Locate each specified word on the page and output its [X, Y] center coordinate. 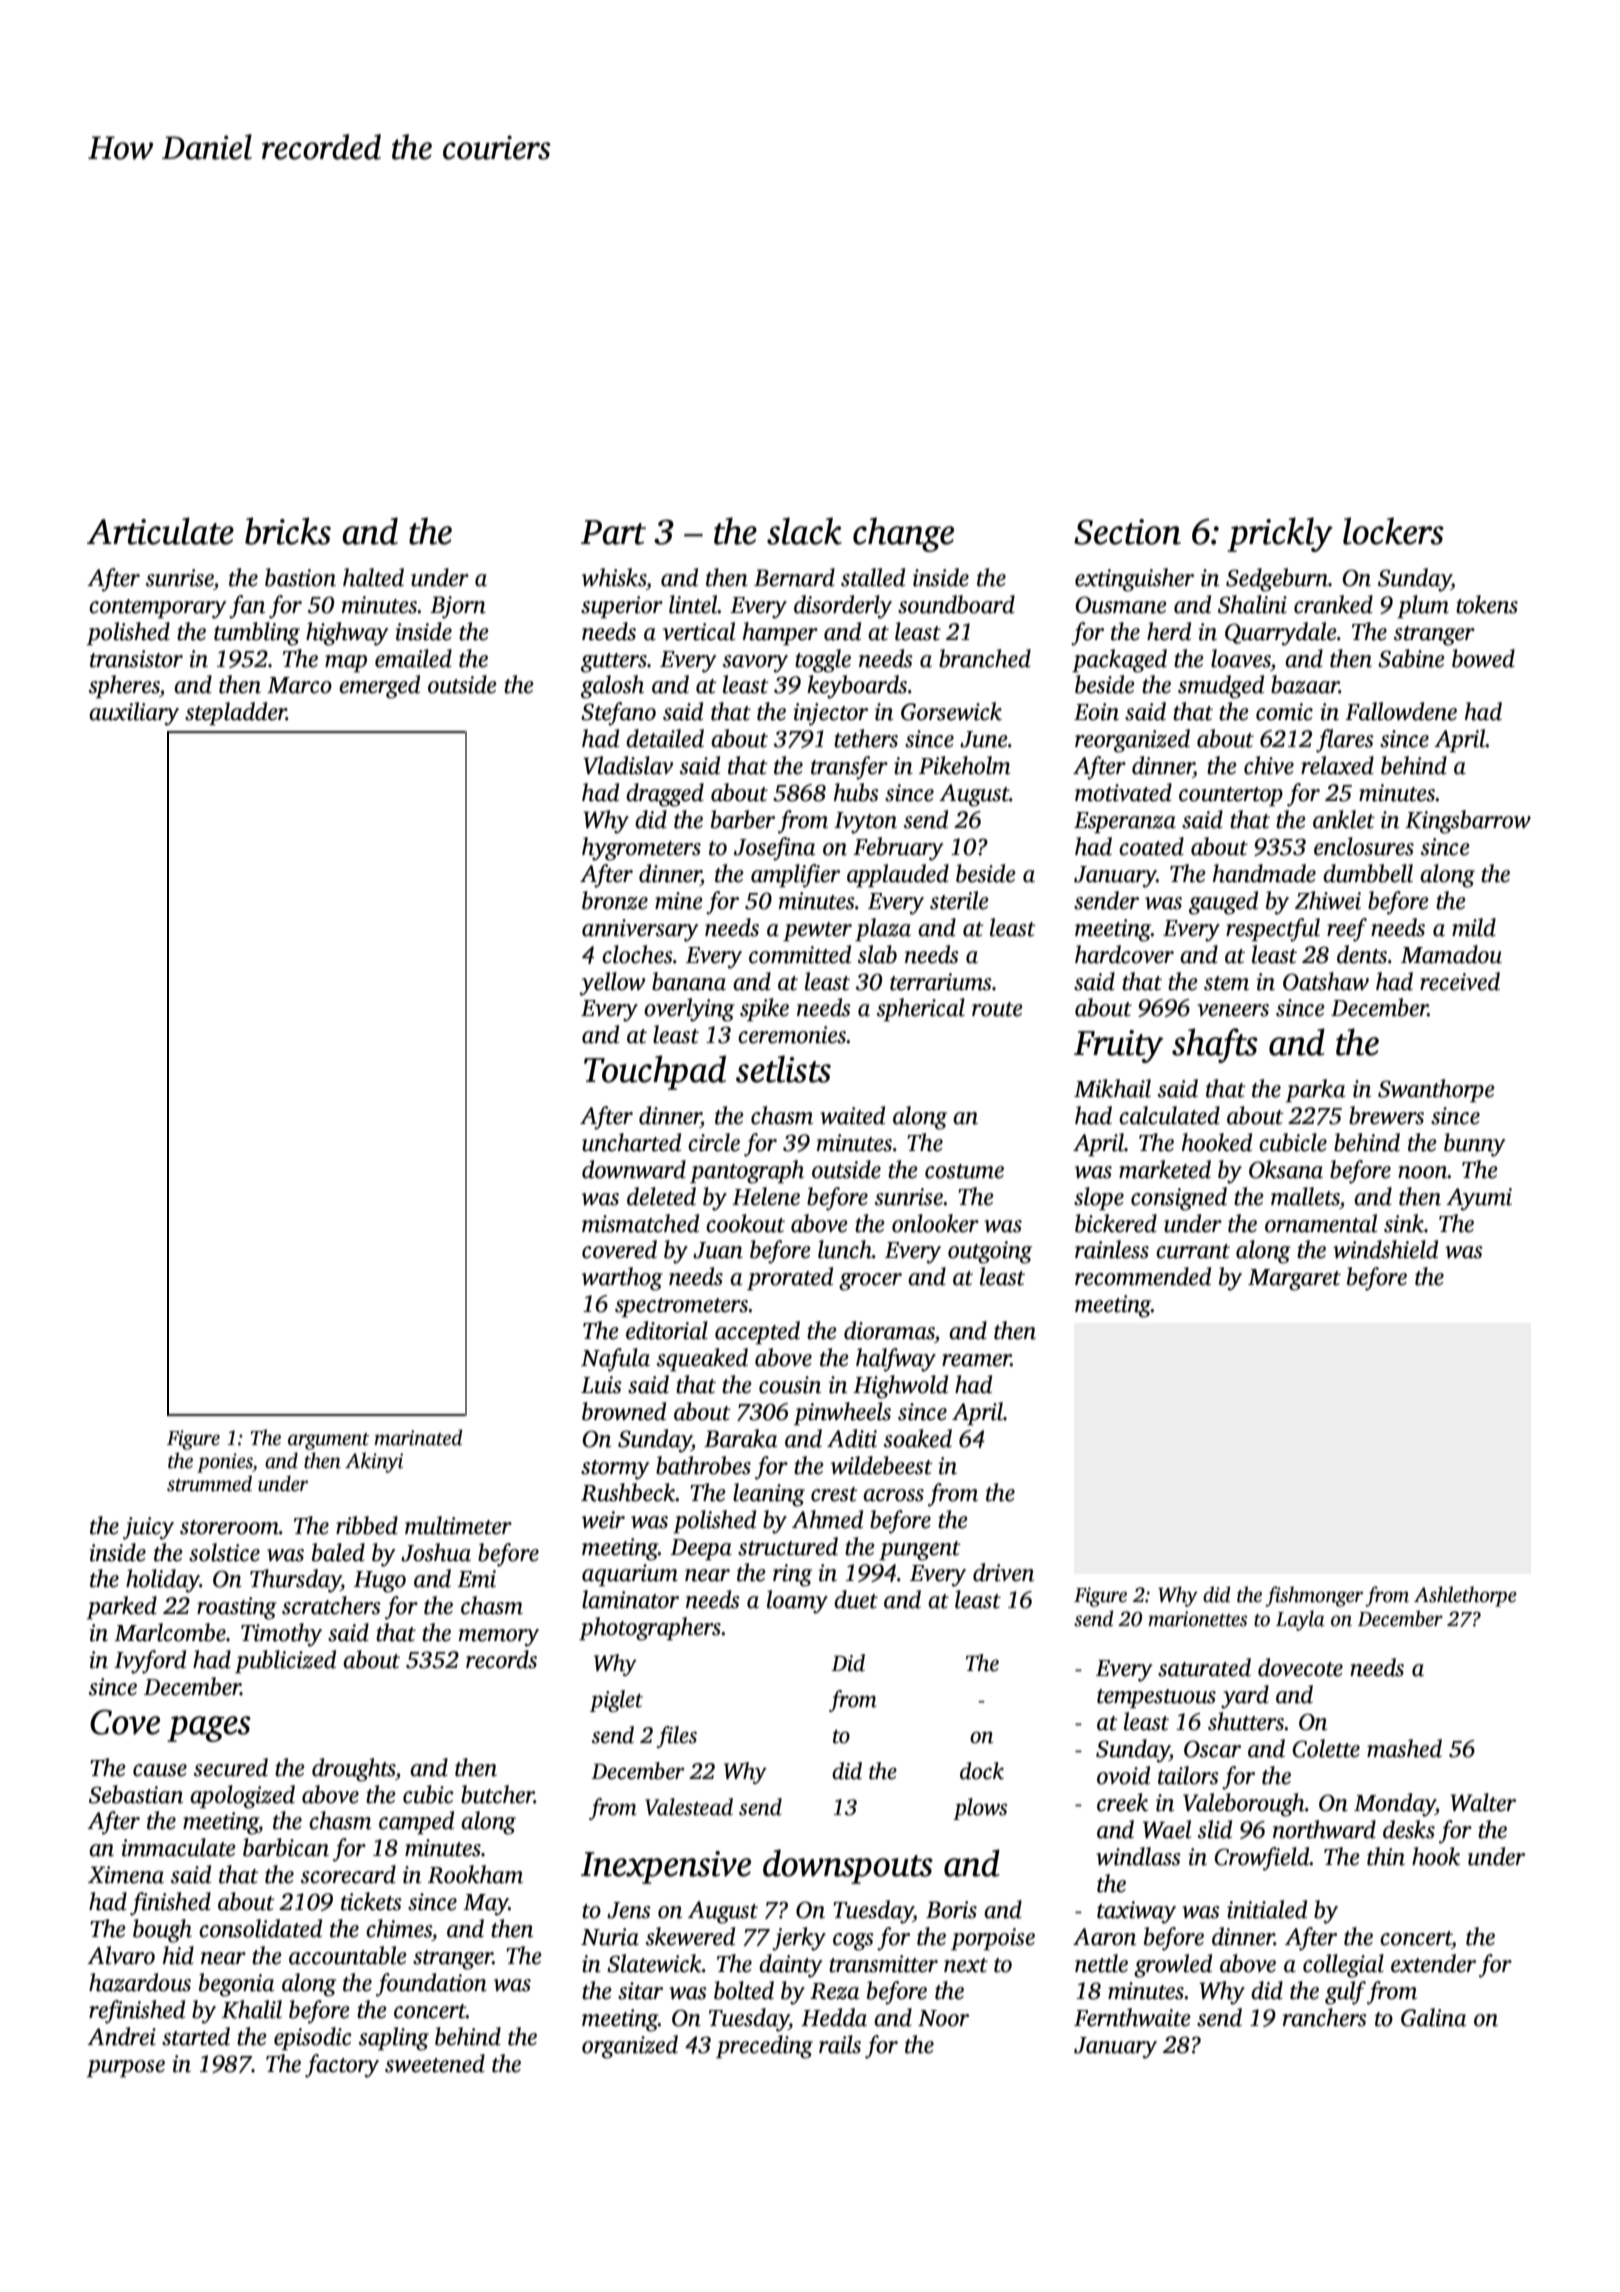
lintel [693, 604]
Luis [601, 1385]
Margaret [1294, 1280]
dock [982, 1771]
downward [634, 1169]
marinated [418, 1437]
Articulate [160, 531]
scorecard [348, 1874]
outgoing [990, 1252]
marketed [1165, 1169]
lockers [1393, 531]
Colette [1326, 1748]
